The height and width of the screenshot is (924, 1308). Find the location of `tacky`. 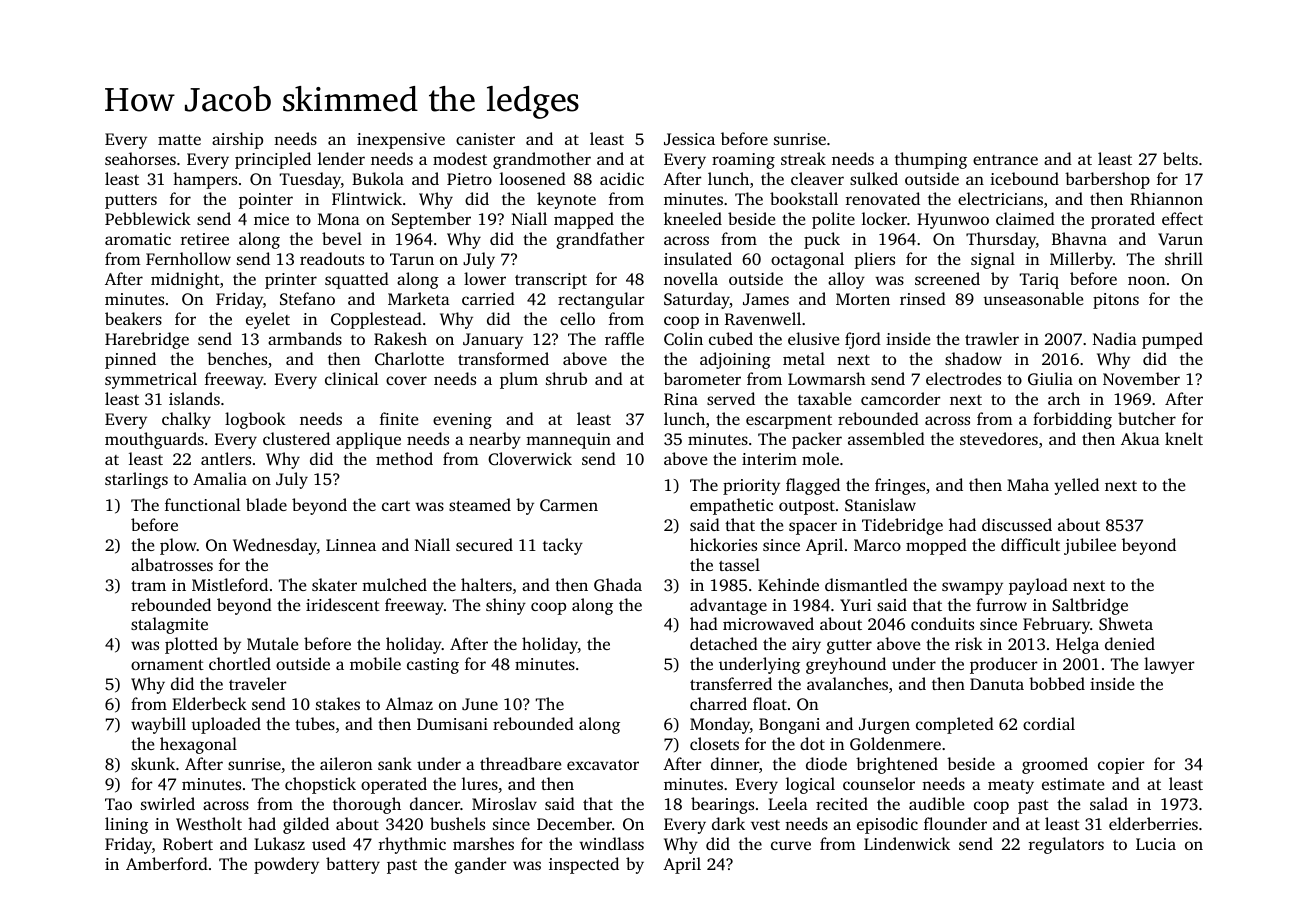

tacky is located at coordinates (563, 546).
